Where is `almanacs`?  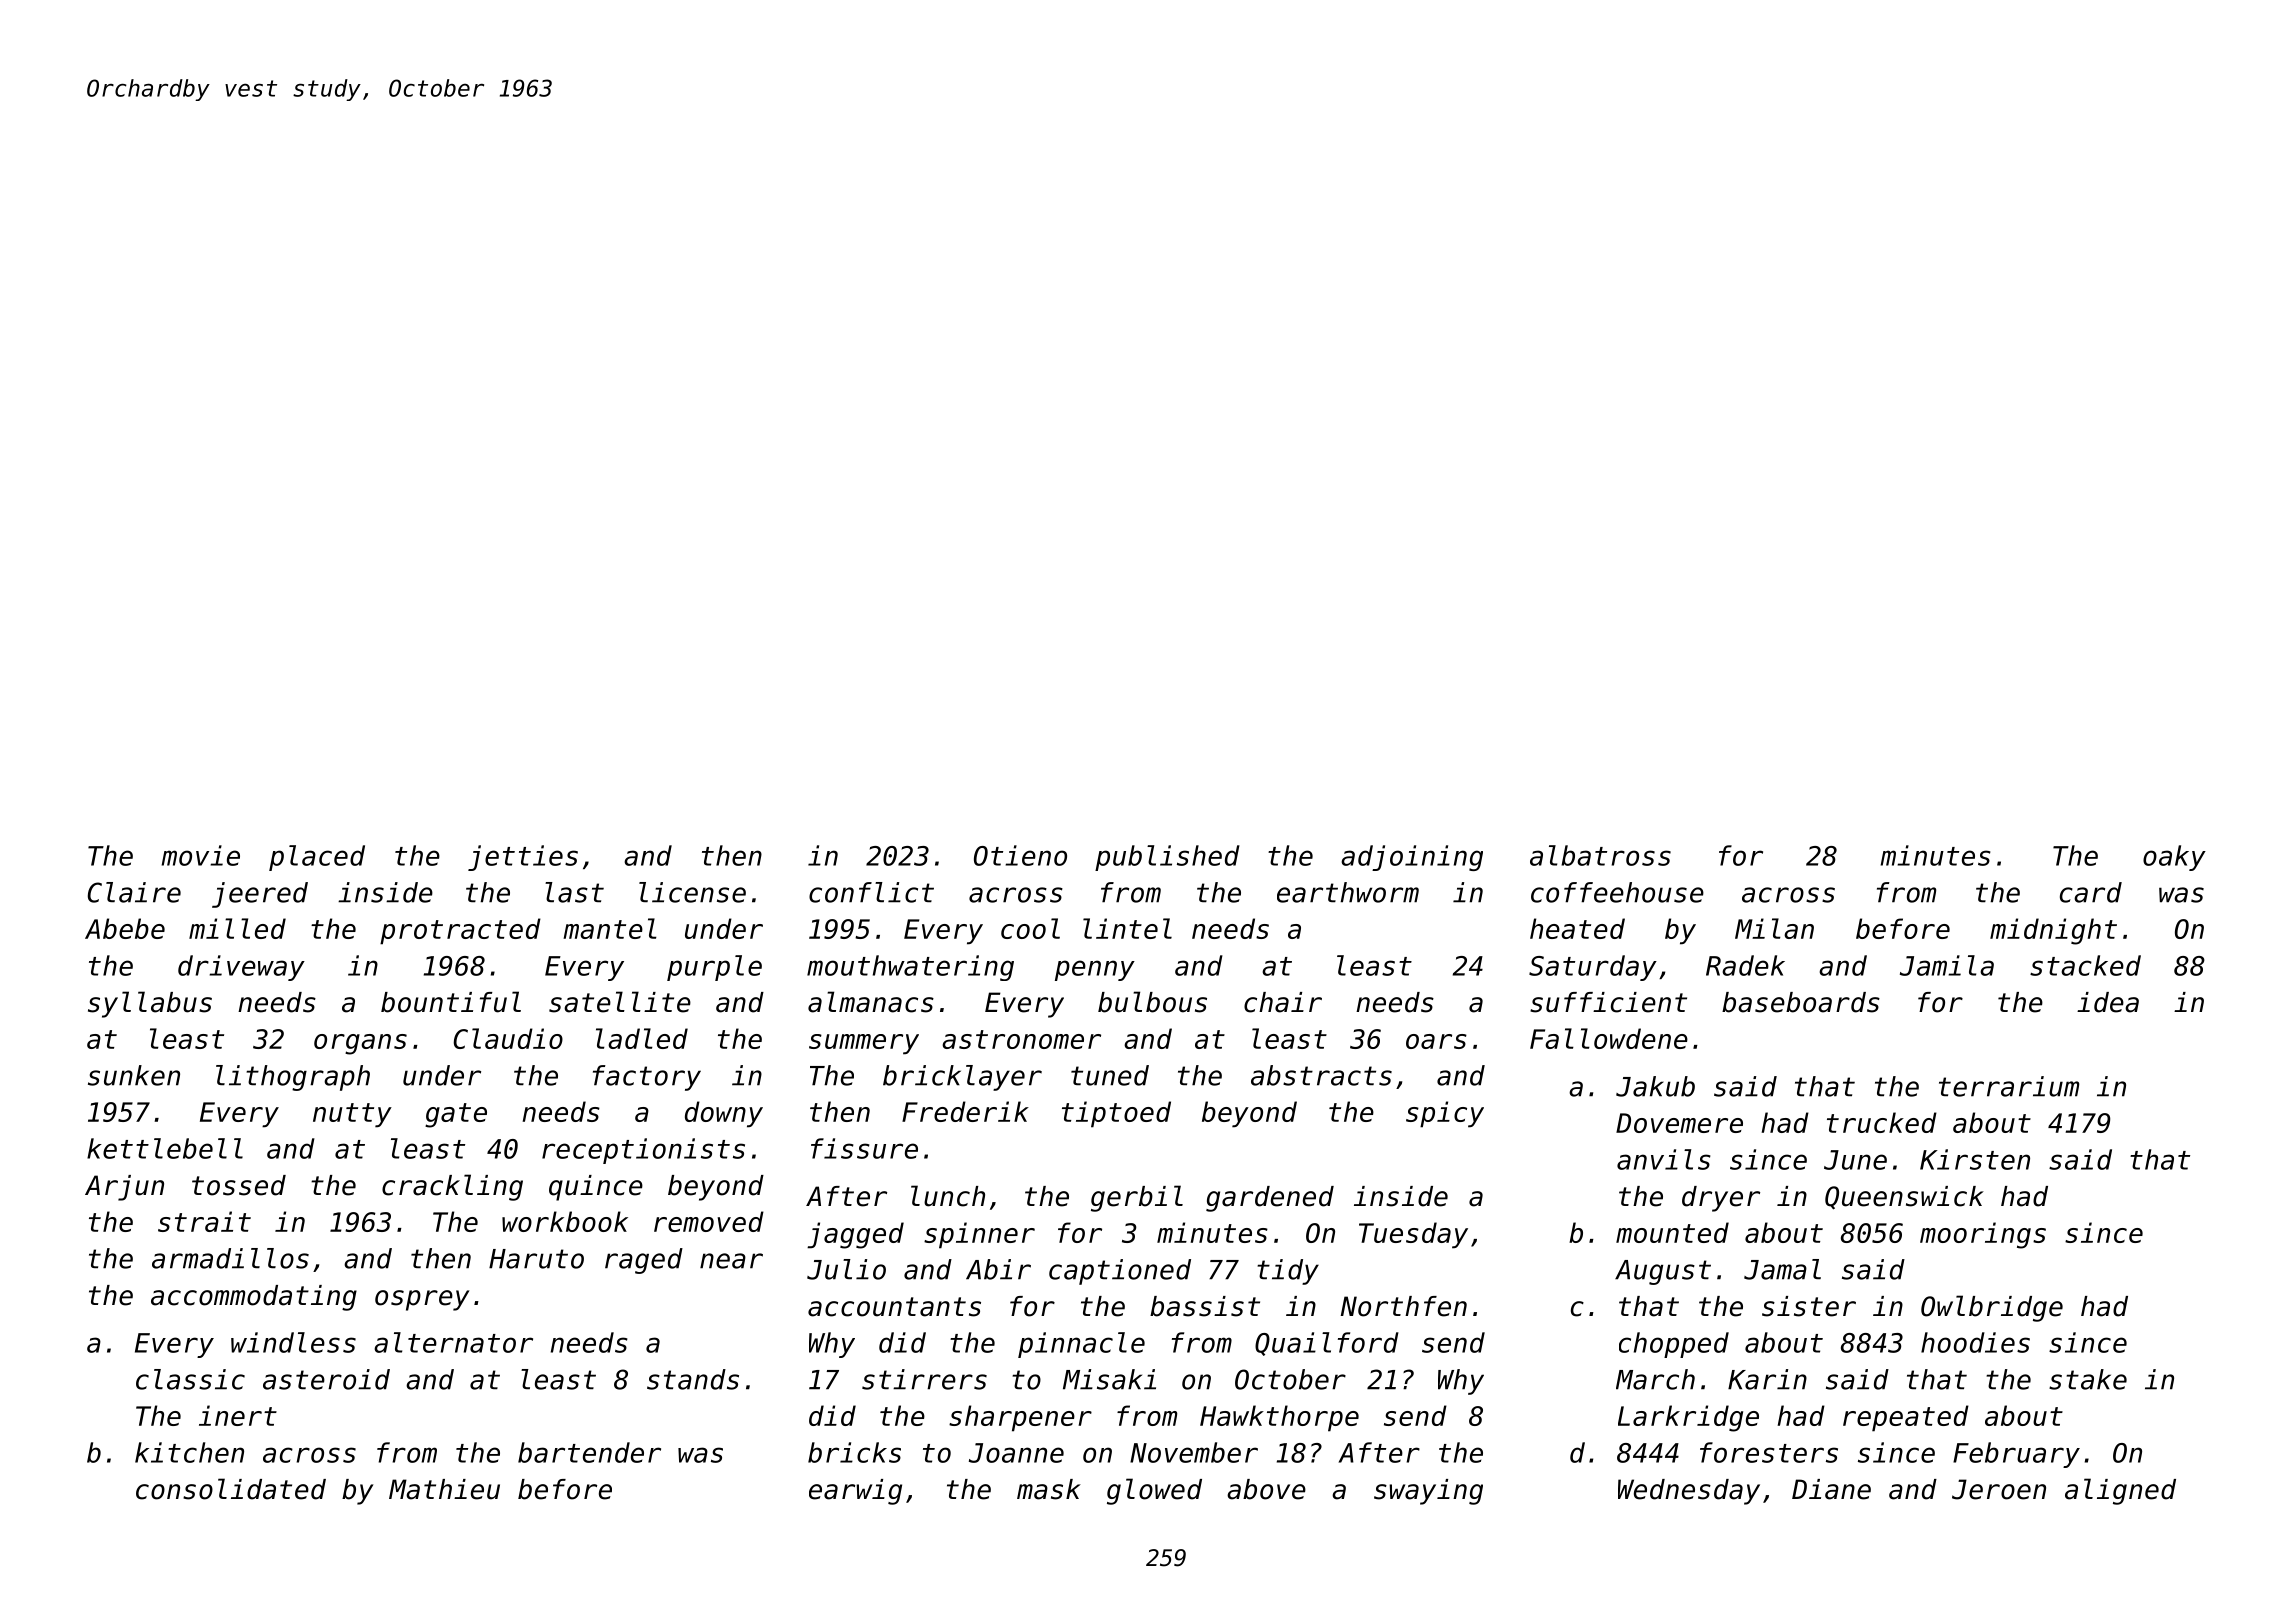
almanacs is located at coordinates (871, 1002).
